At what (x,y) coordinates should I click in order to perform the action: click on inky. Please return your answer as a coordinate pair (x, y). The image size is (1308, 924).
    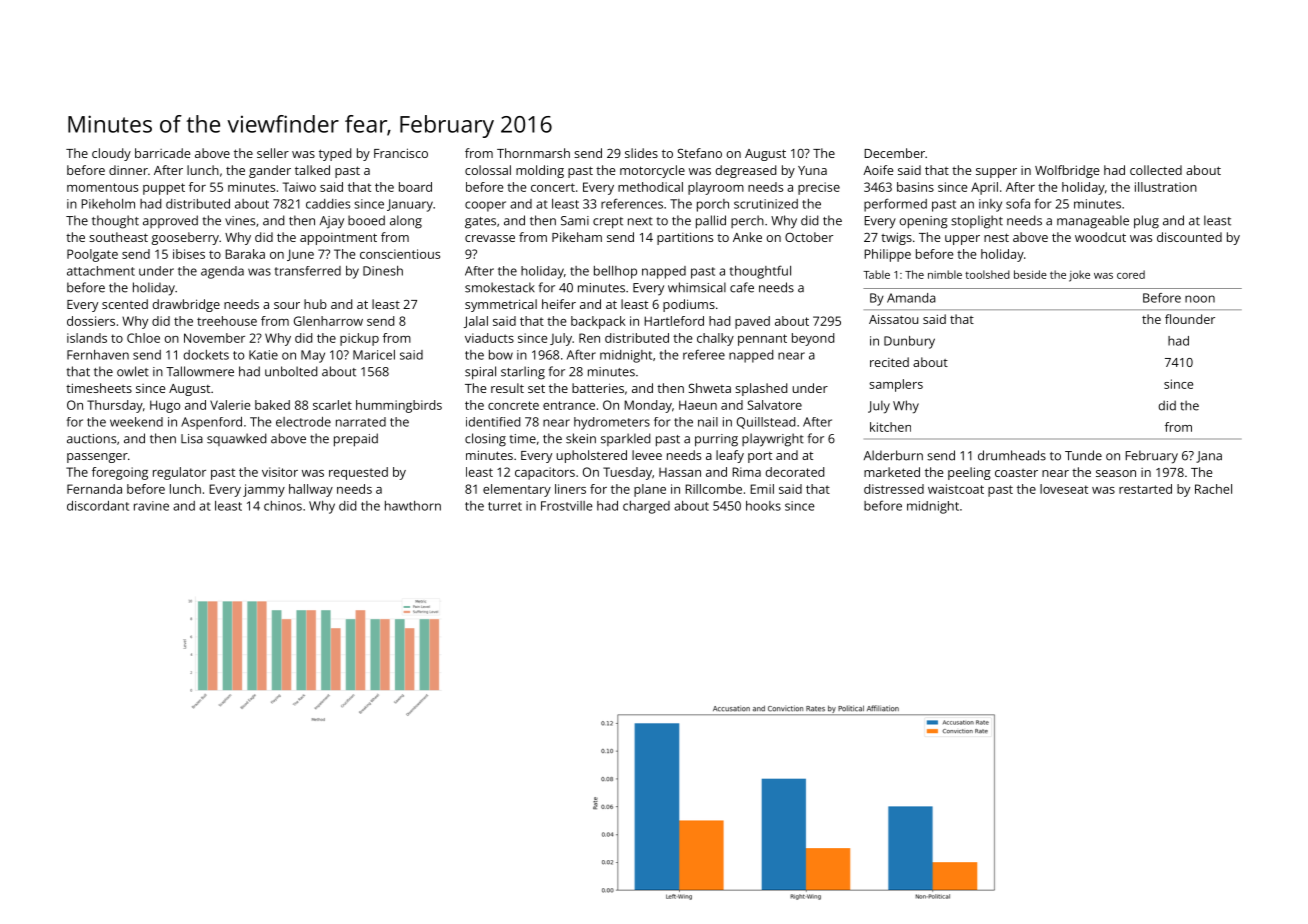
    Looking at the image, I should click on (990, 205).
